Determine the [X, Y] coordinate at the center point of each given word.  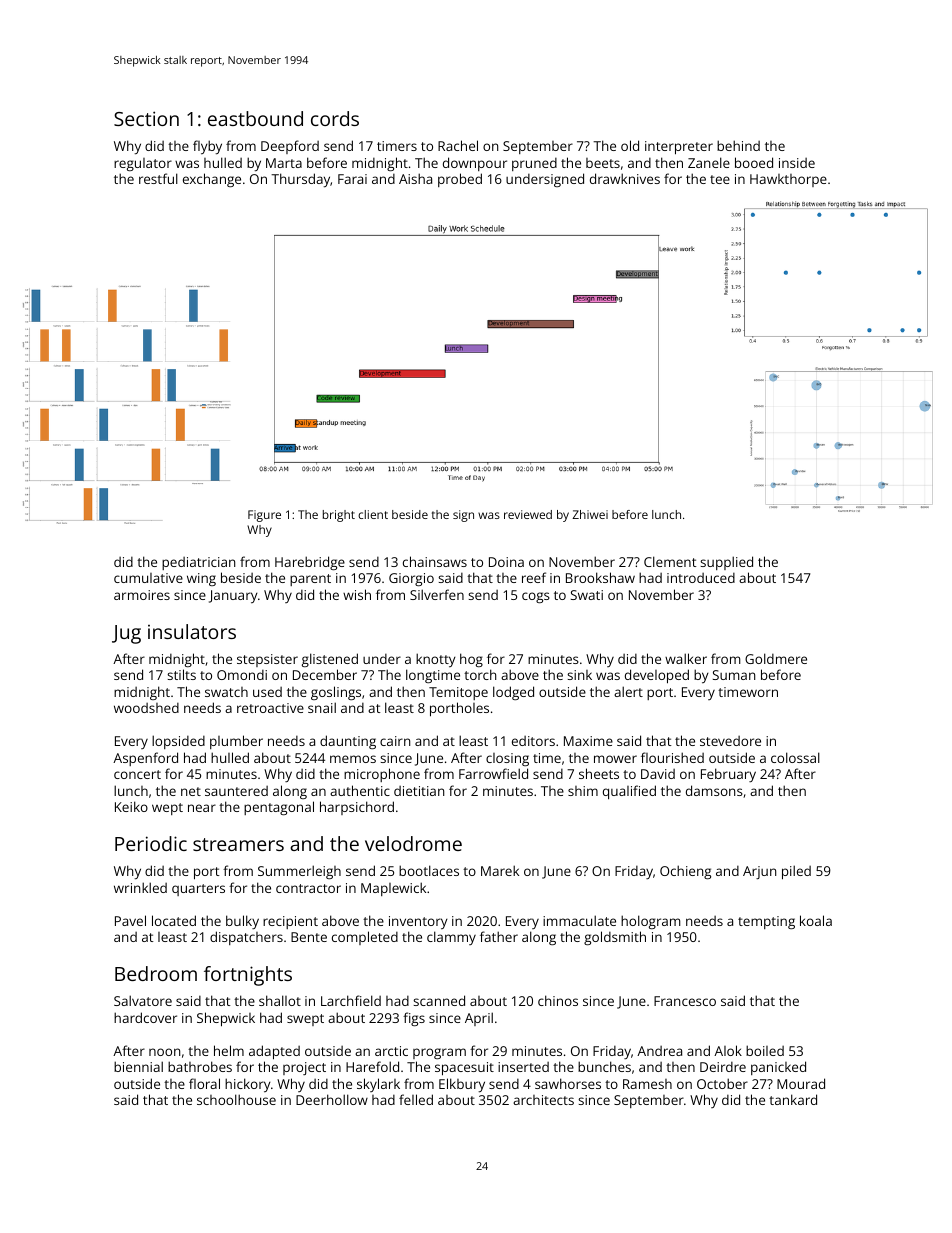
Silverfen [437, 594]
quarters [198, 890]
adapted [274, 1052]
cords [335, 118]
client [373, 514]
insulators [192, 631]
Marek [500, 870]
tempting [766, 922]
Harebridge [310, 563]
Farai [352, 179]
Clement [670, 561]
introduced [701, 578]
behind [738, 145]
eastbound [255, 118]
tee [720, 179]
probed [460, 180]
